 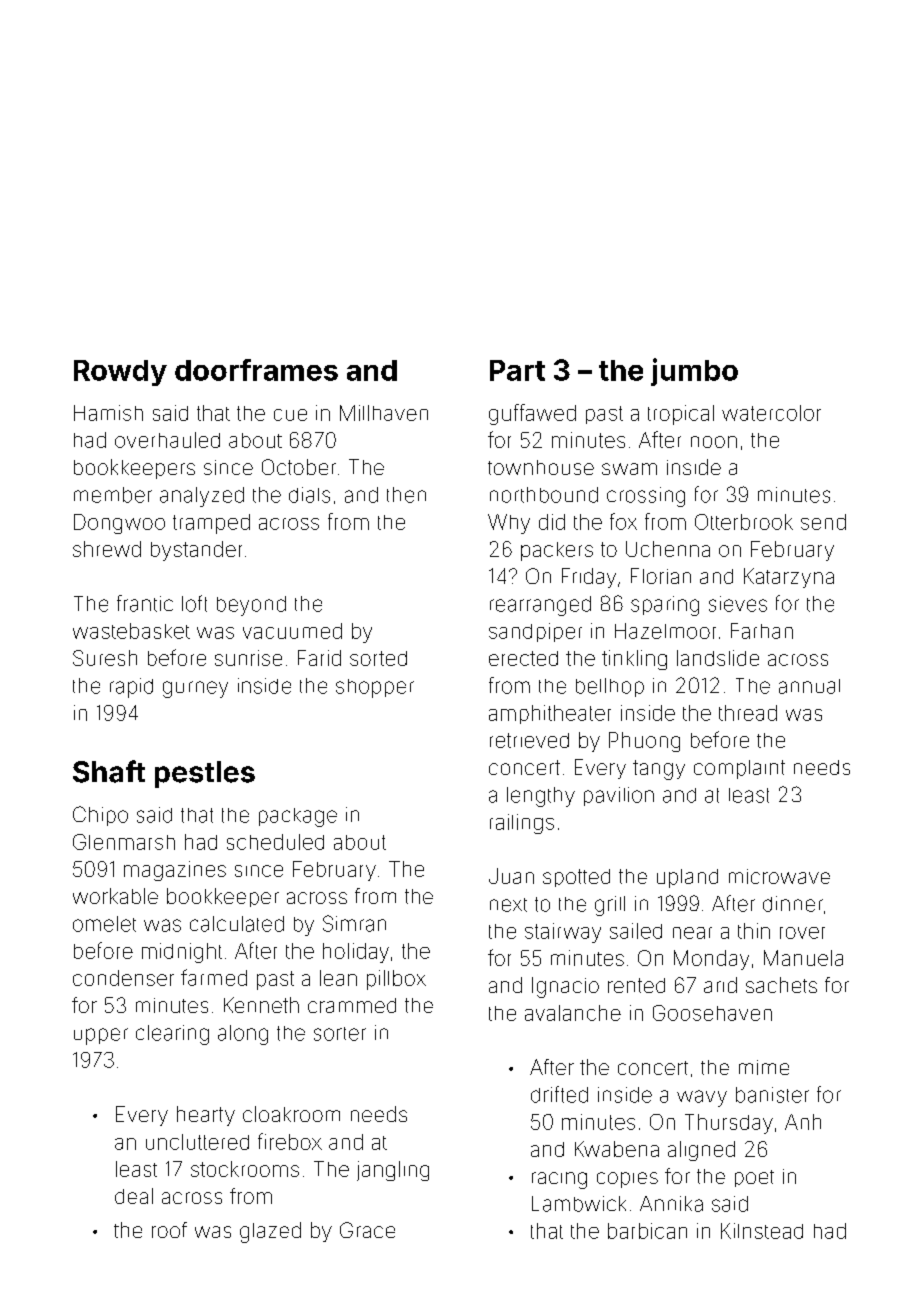 What do you see at coordinates (169, 1230) in the document?
I see `roof` at bounding box center [169, 1230].
